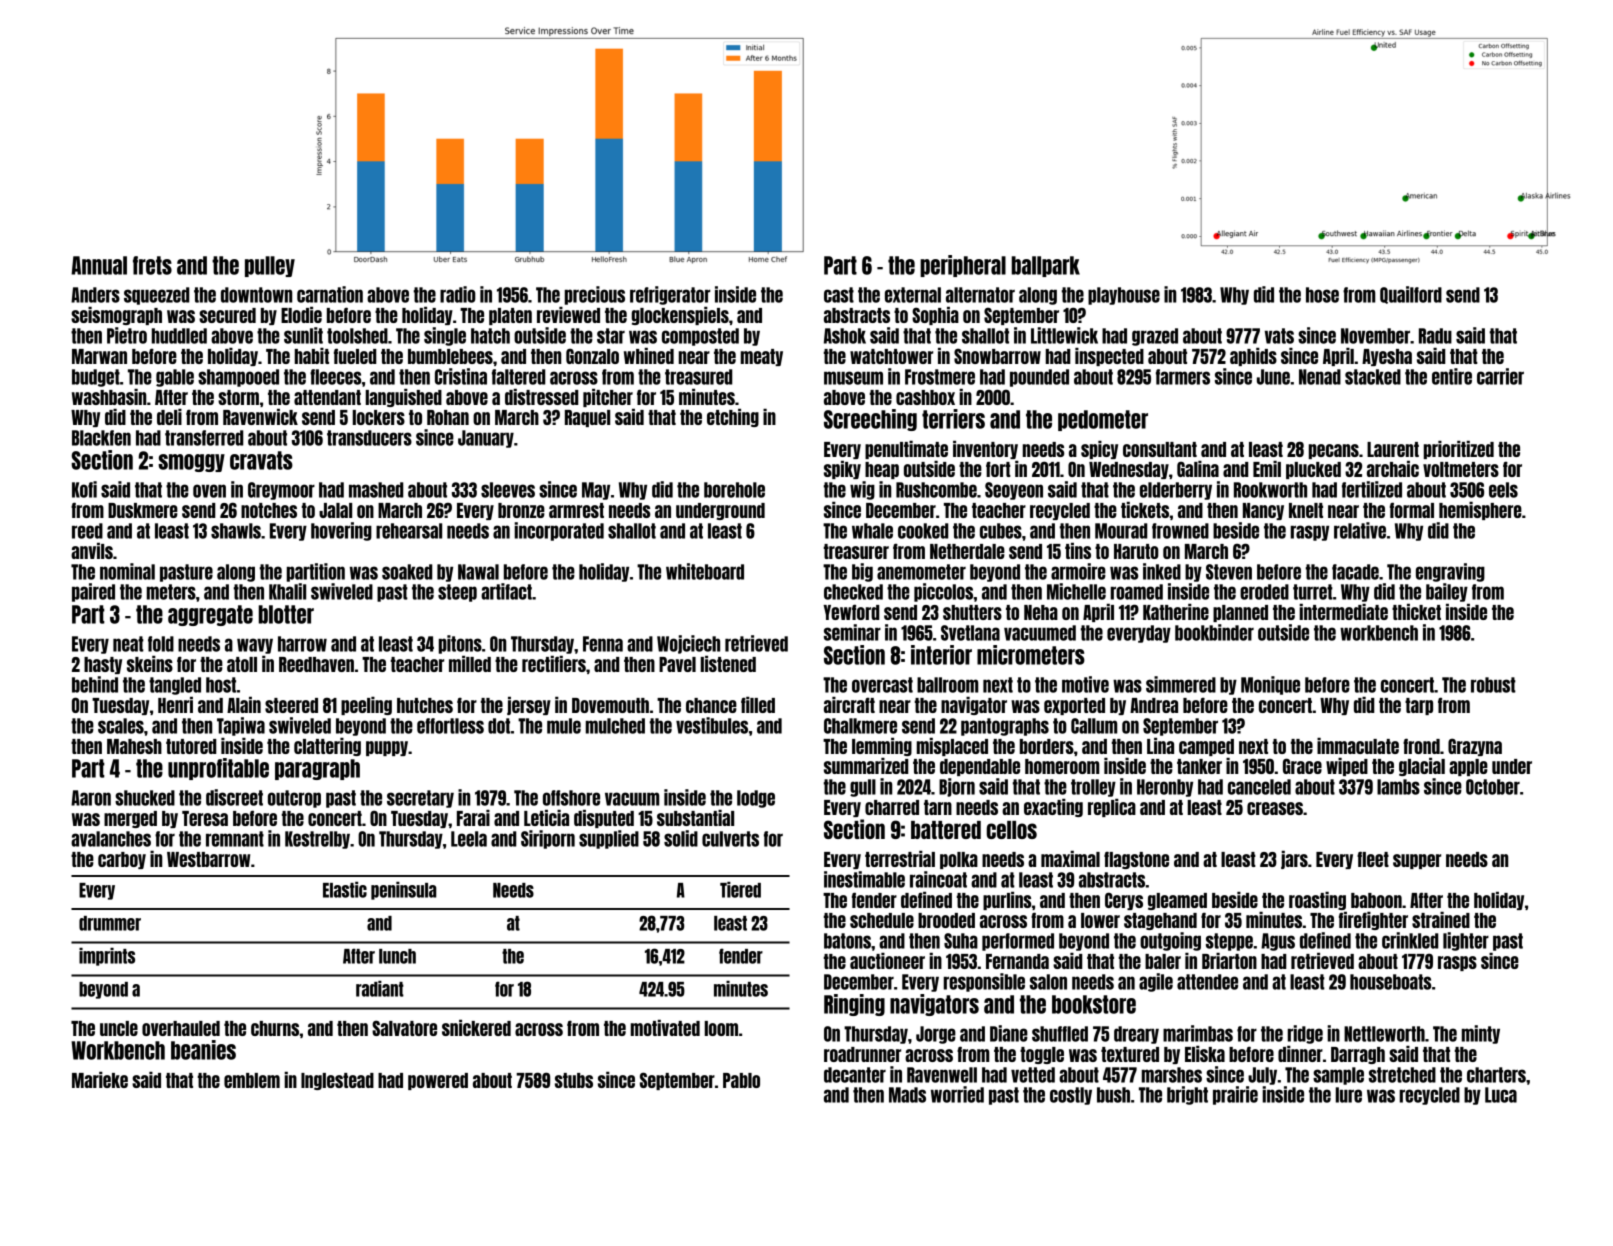 Image resolution: width=1613 pixels, height=1246 pixels. Describe the element at coordinates (1411, 295) in the screenshot. I see `Quailford` at that location.
